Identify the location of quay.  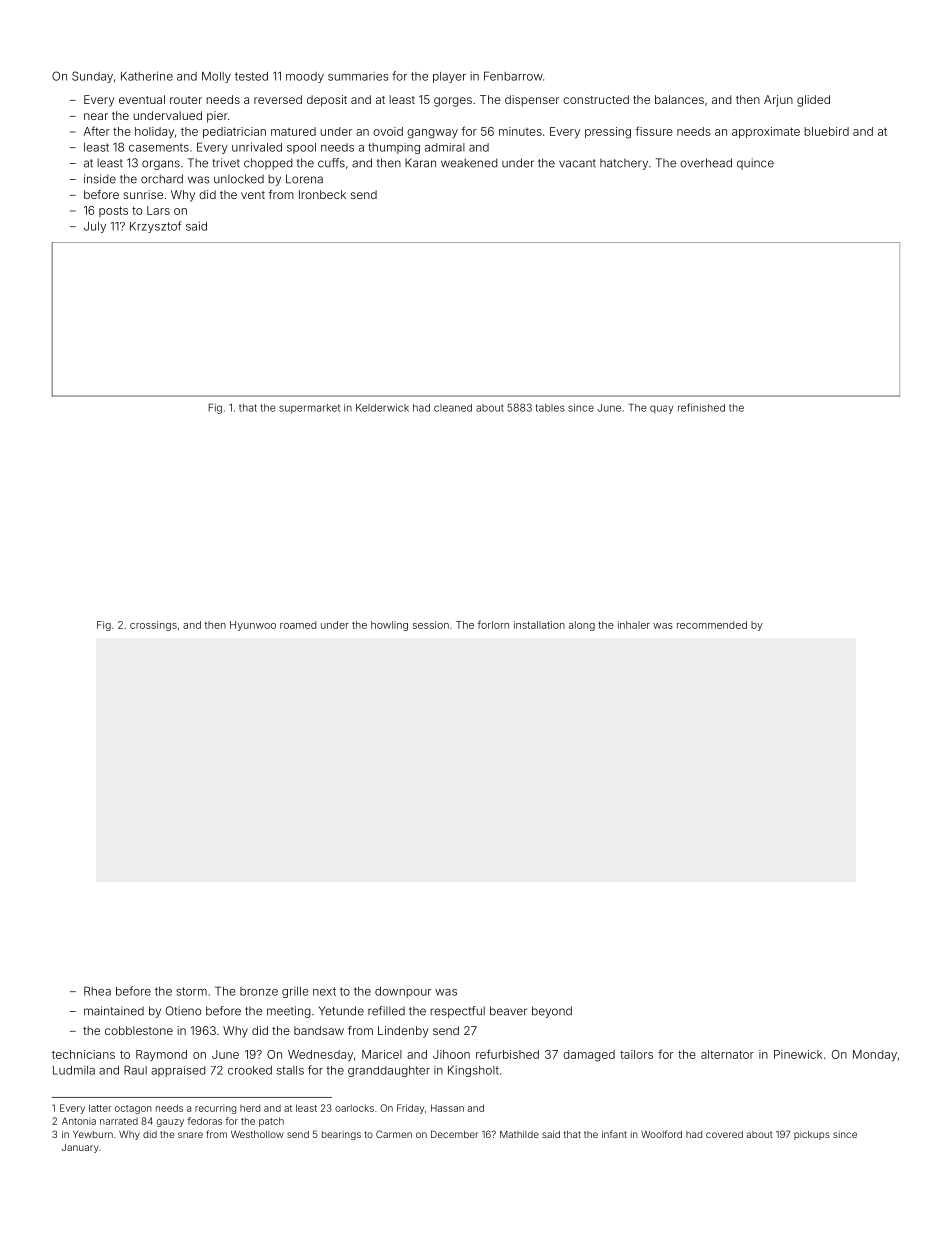
(661, 409).
